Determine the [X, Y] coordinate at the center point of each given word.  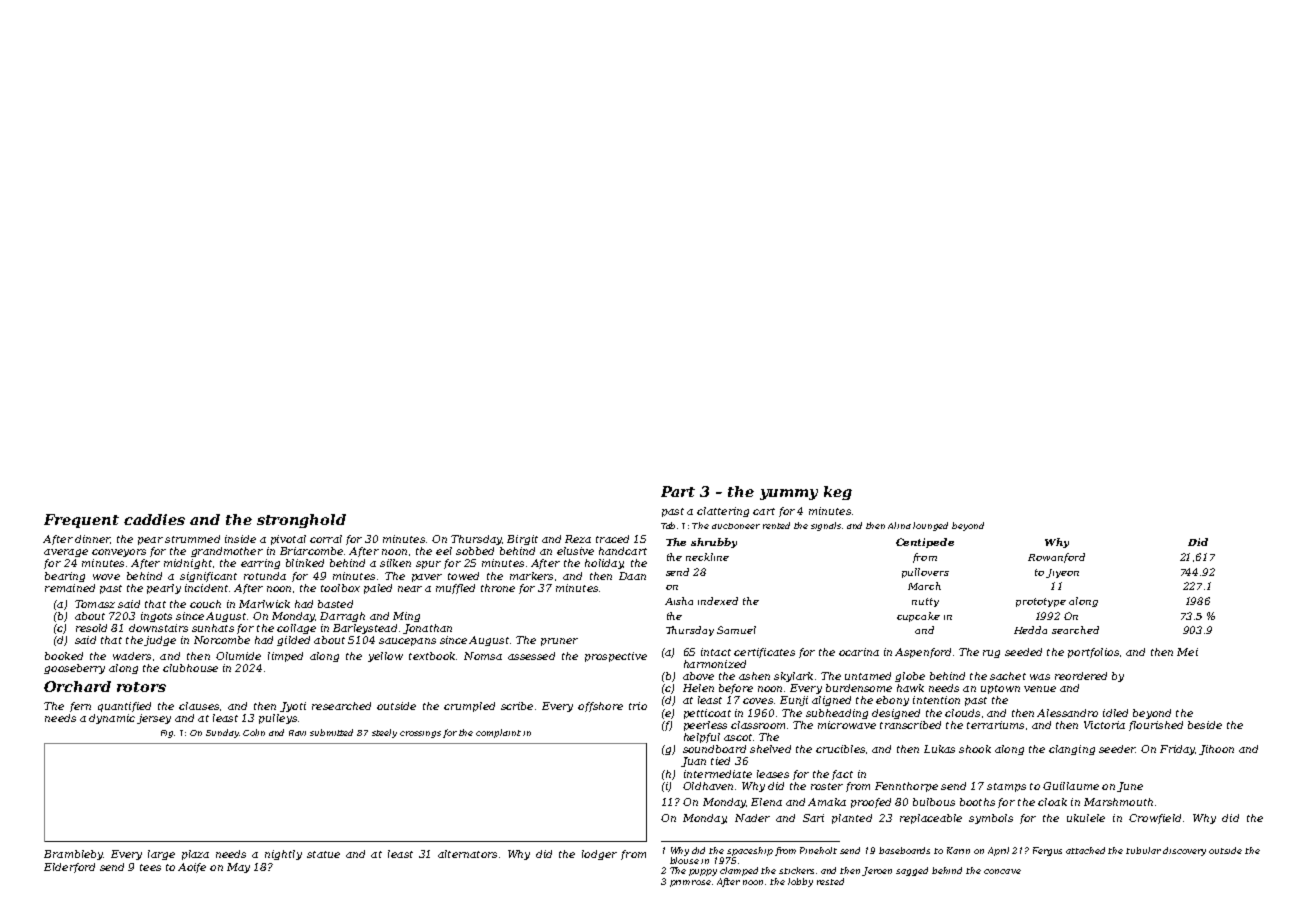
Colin [254, 732]
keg [838, 493]
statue [323, 854]
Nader [752, 818]
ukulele [1086, 818]
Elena [766, 802]
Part [678, 491]
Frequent [81, 521]
